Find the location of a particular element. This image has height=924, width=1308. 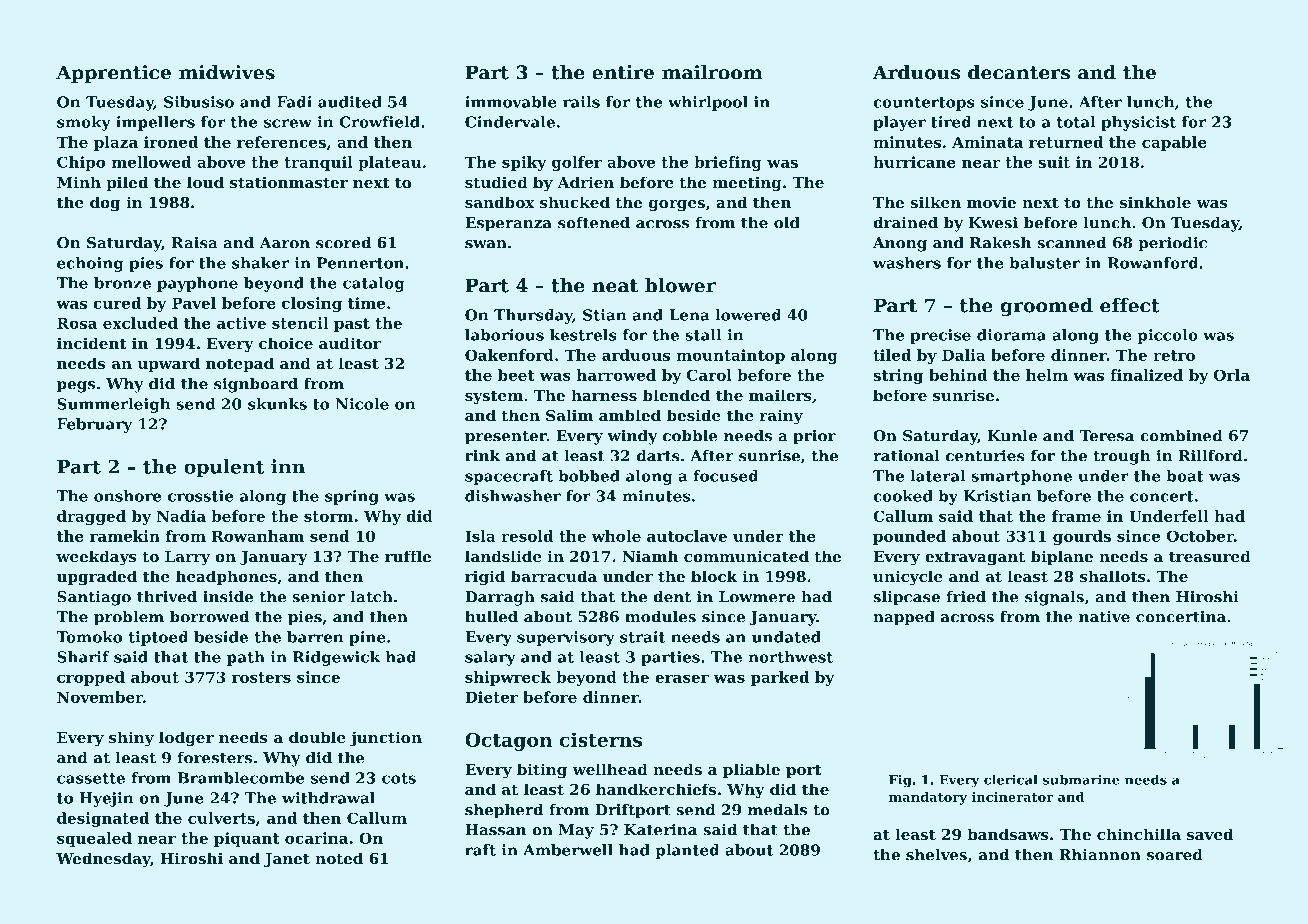

parked is located at coordinates (780, 678).
